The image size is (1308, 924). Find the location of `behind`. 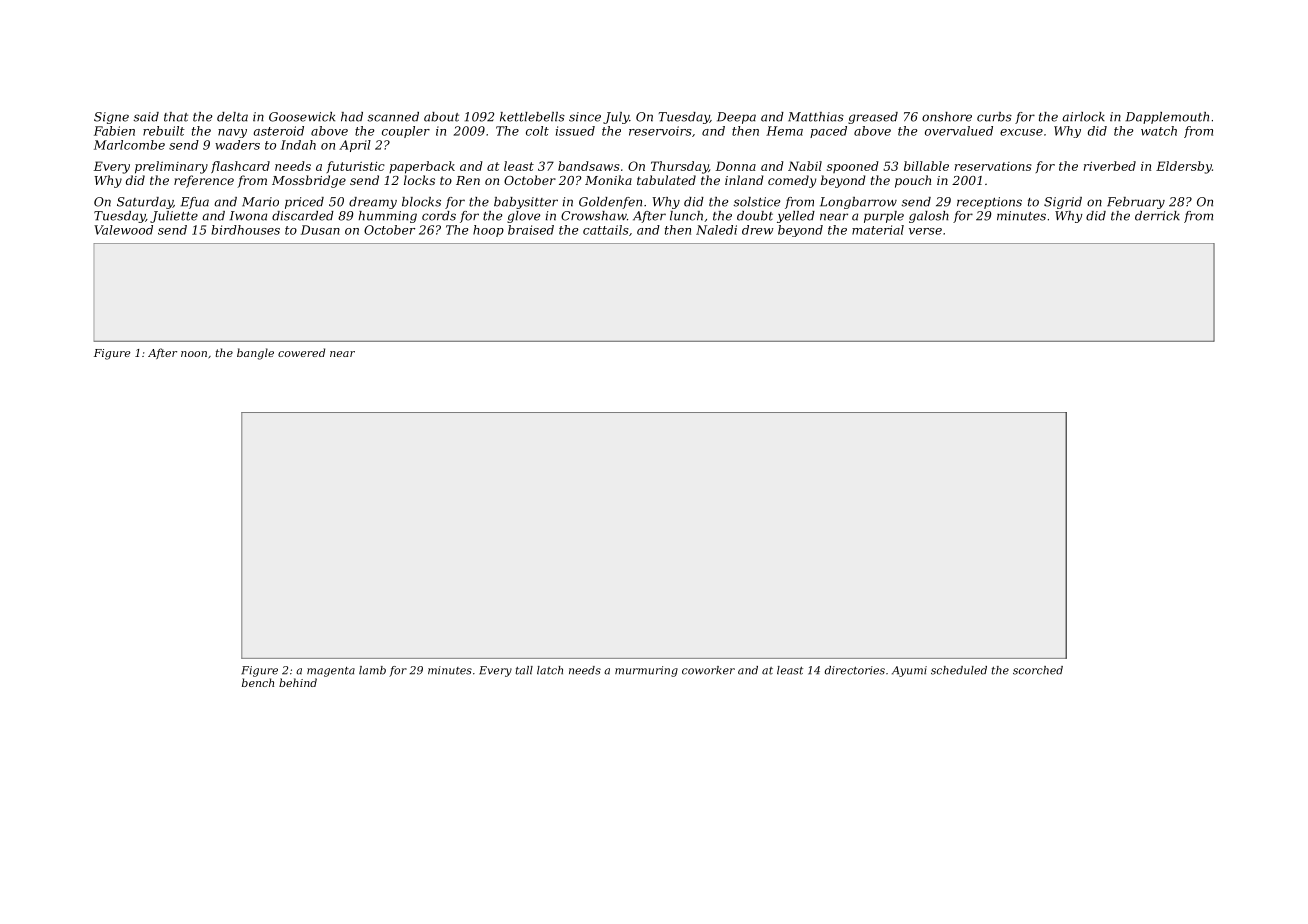

behind is located at coordinates (298, 682).
